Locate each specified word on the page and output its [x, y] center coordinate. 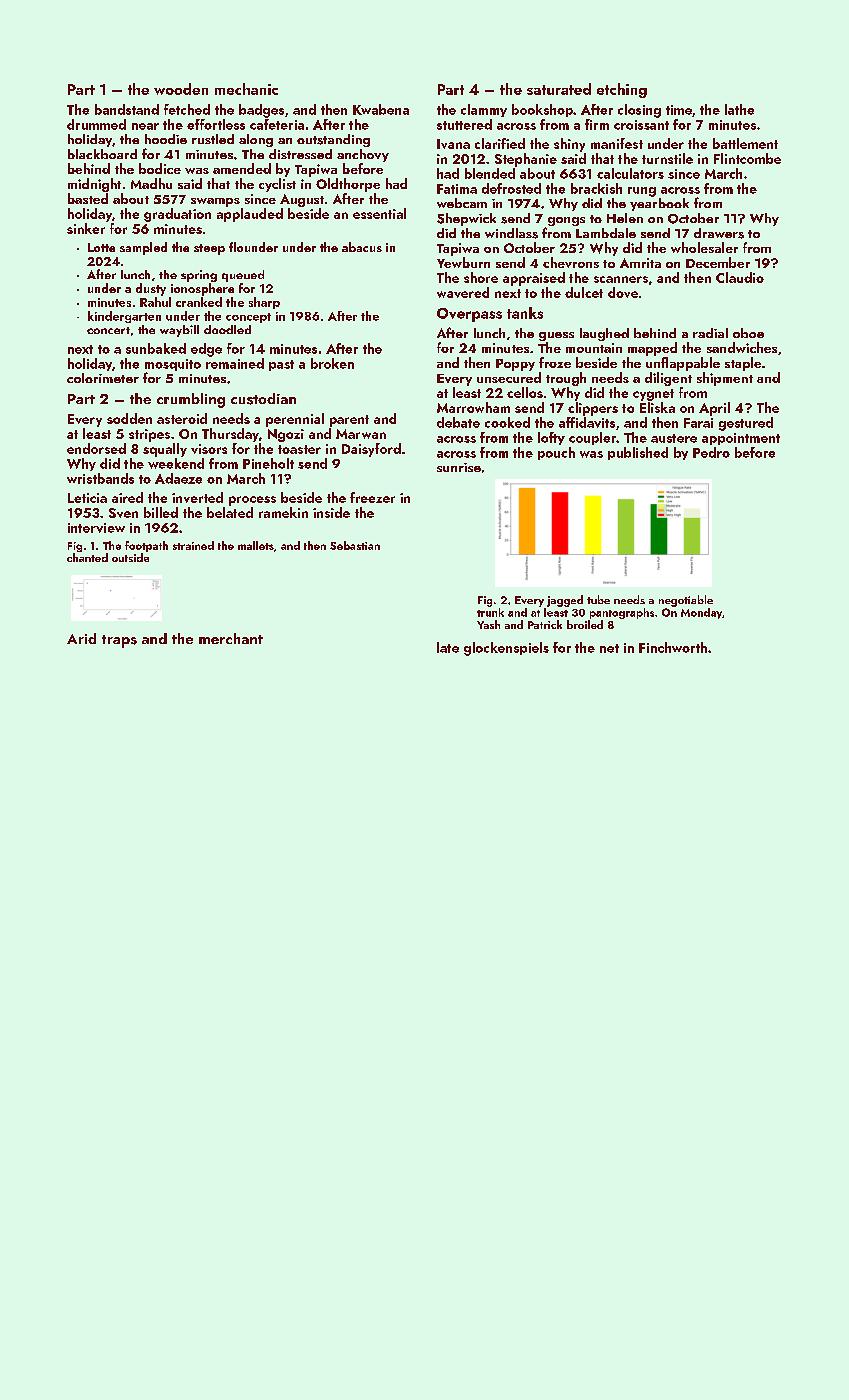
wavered [463, 292]
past [281, 365]
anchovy [363, 155]
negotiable [686, 601]
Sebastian [355, 545]
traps [119, 641]
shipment [725, 379]
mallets [256, 545]
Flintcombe [747, 158]
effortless [216, 124]
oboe [748, 333]
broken [332, 363]
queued [243, 276]
